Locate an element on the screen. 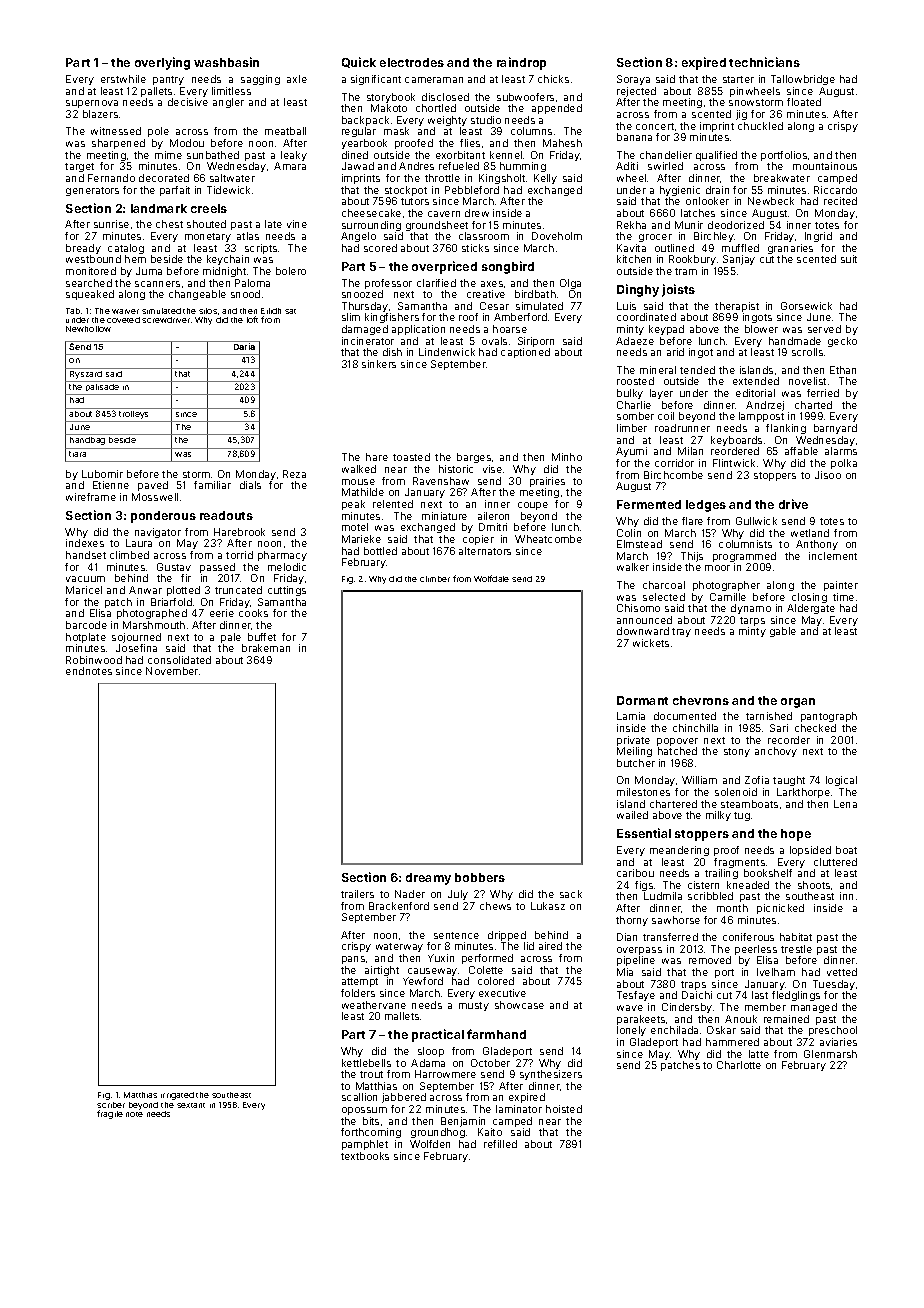 The image size is (924, 1308). pans is located at coordinates (353, 960).
